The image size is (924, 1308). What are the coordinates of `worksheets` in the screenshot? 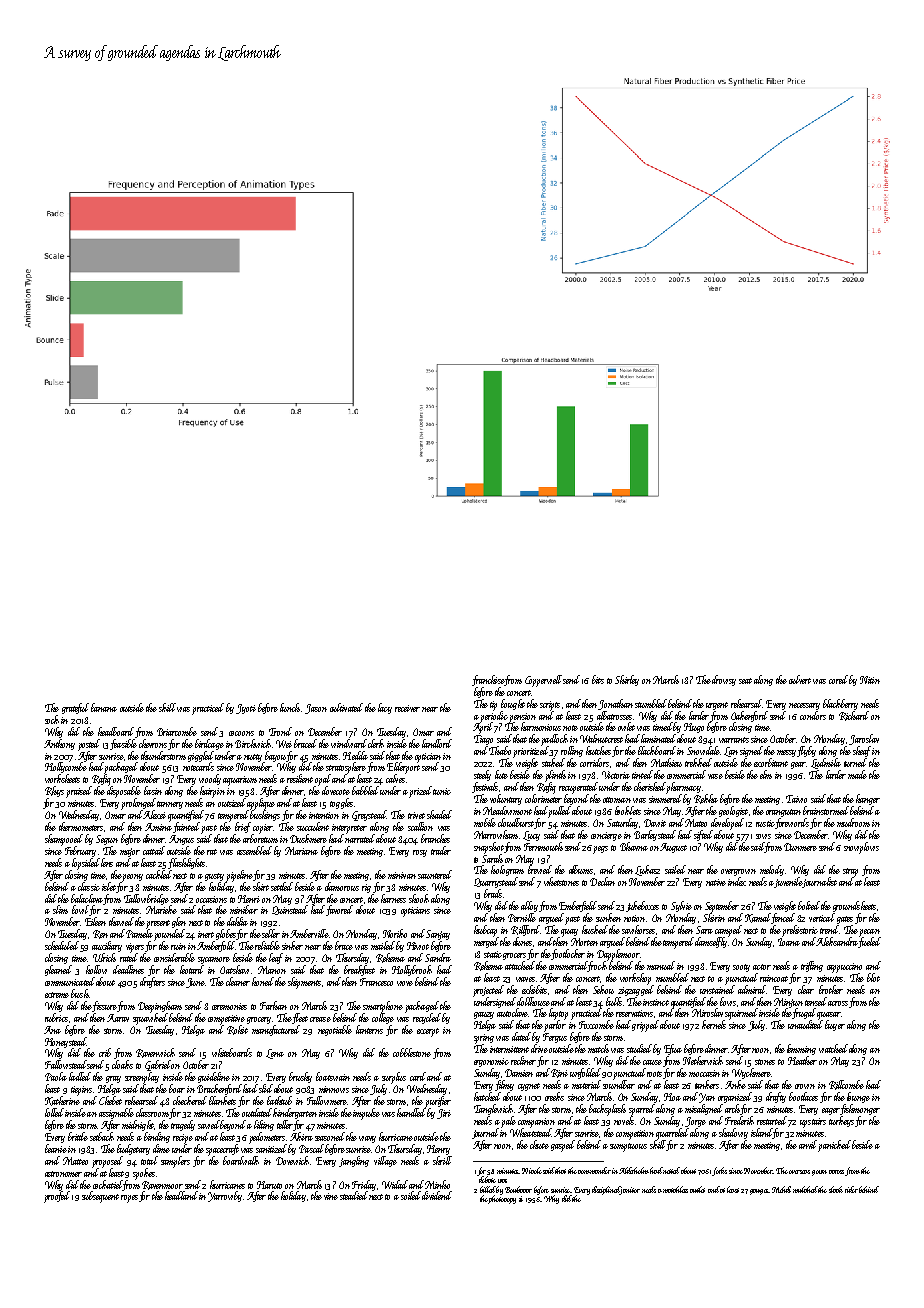 It's located at (62, 778).
